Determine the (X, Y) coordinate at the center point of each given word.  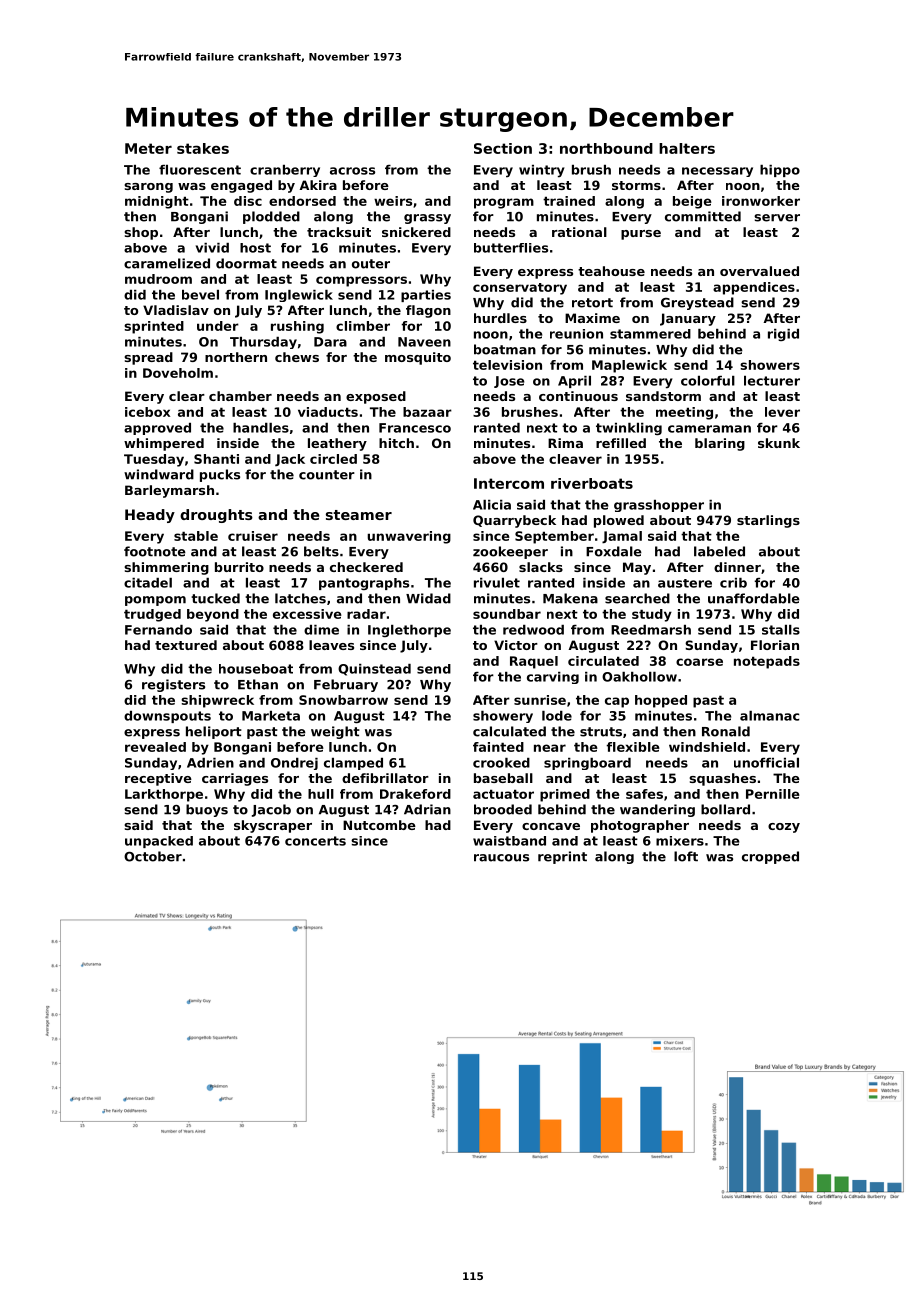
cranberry (285, 171)
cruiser (253, 536)
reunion (576, 334)
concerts (315, 841)
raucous (501, 858)
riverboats (592, 483)
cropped (770, 857)
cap (617, 702)
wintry (542, 171)
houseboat (256, 669)
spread (148, 358)
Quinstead (374, 670)
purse (641, 235)
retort (592, 303)
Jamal (622, 537)
